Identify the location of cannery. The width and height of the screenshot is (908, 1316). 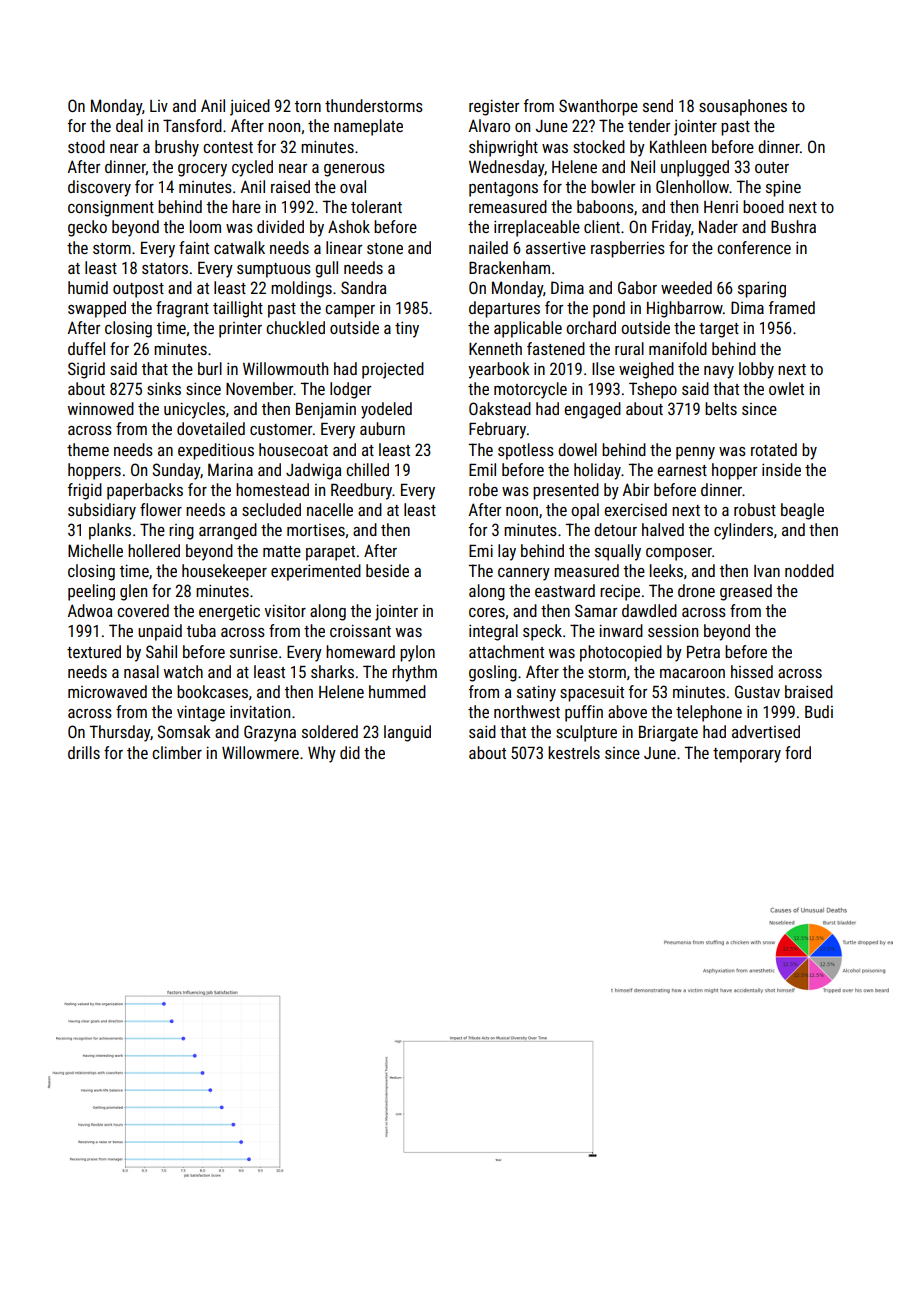
(524, 574).
